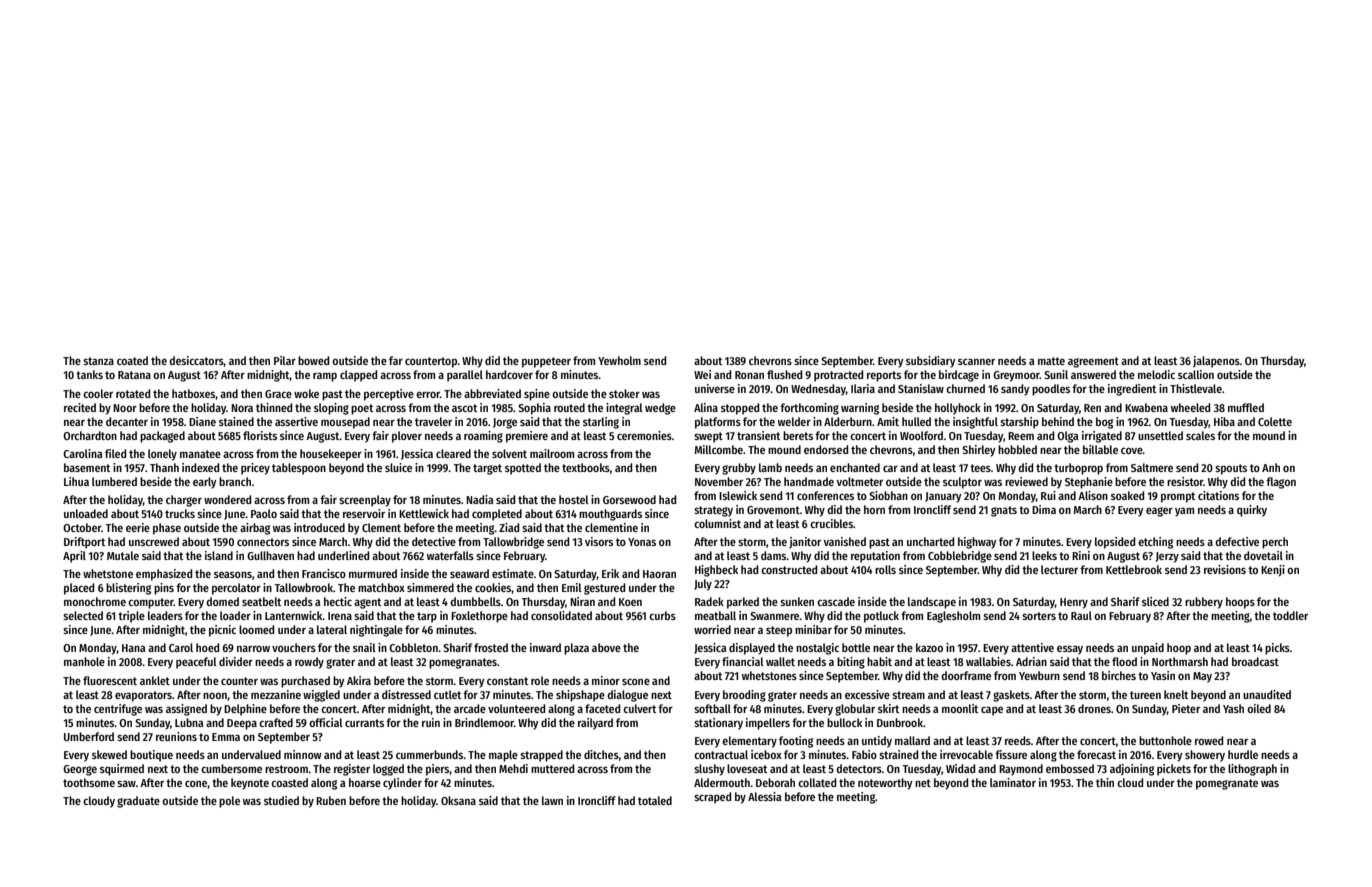 This image has height=887, width=1372. I want to click on reports, so click(884, 376).
